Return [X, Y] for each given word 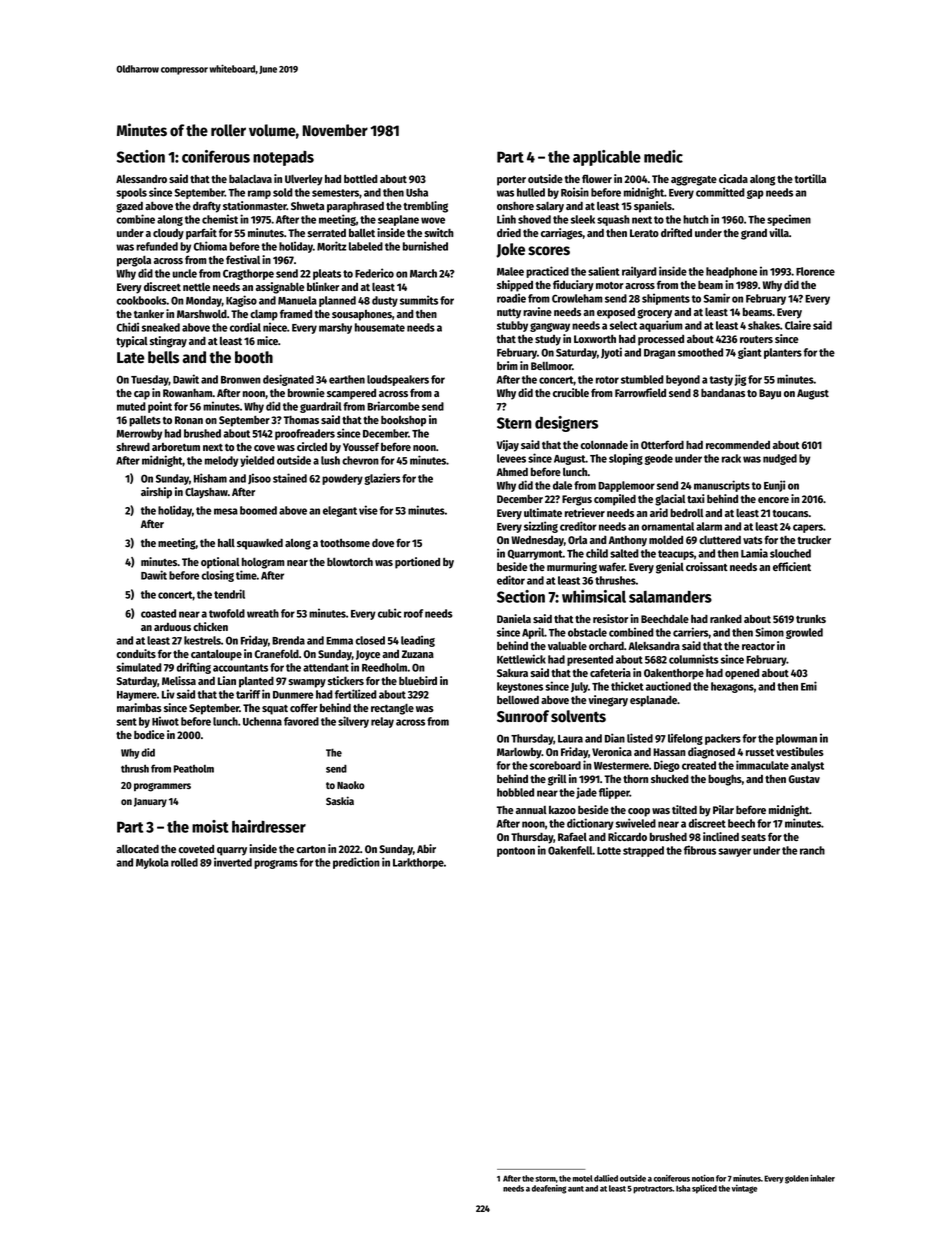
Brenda [288, 640]
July [579, 687]
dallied [606, 1178]
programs [276, 864]
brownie [306, 392]
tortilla [810, 178]
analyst [807, 766]
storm [545, 1179]
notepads [283, 158]
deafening [549, 1189]
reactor [758, 646]
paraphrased [355, 207]
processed [661, 340]
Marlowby [519, 753]
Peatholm [194, 769]
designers [566, 424]
